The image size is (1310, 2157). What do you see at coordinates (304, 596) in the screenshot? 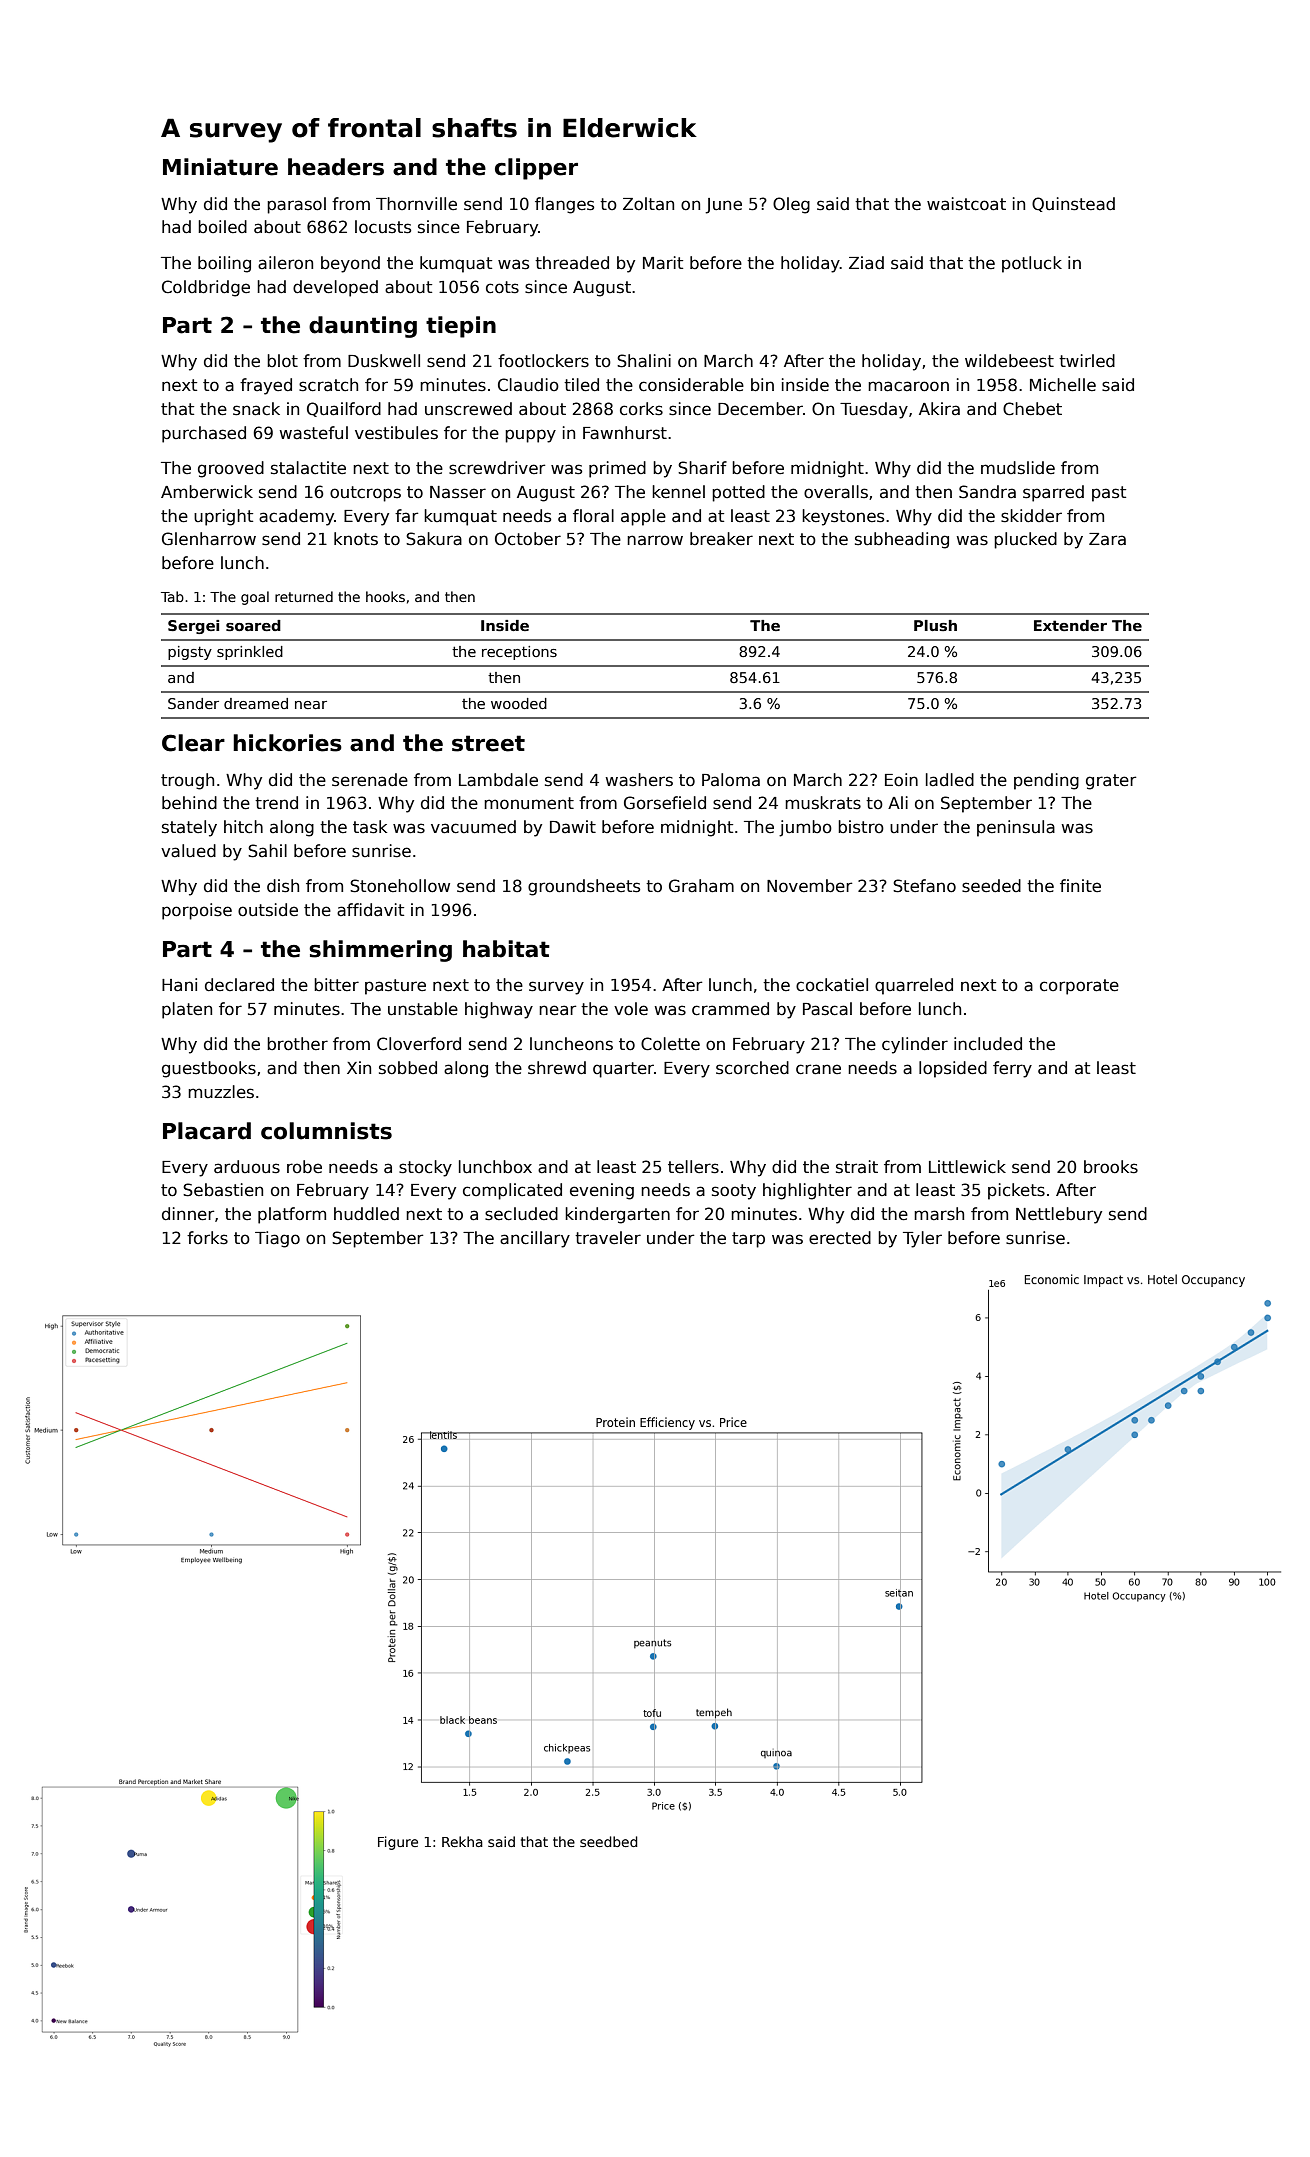
I see `returned` at bounding box center [304, 596].
